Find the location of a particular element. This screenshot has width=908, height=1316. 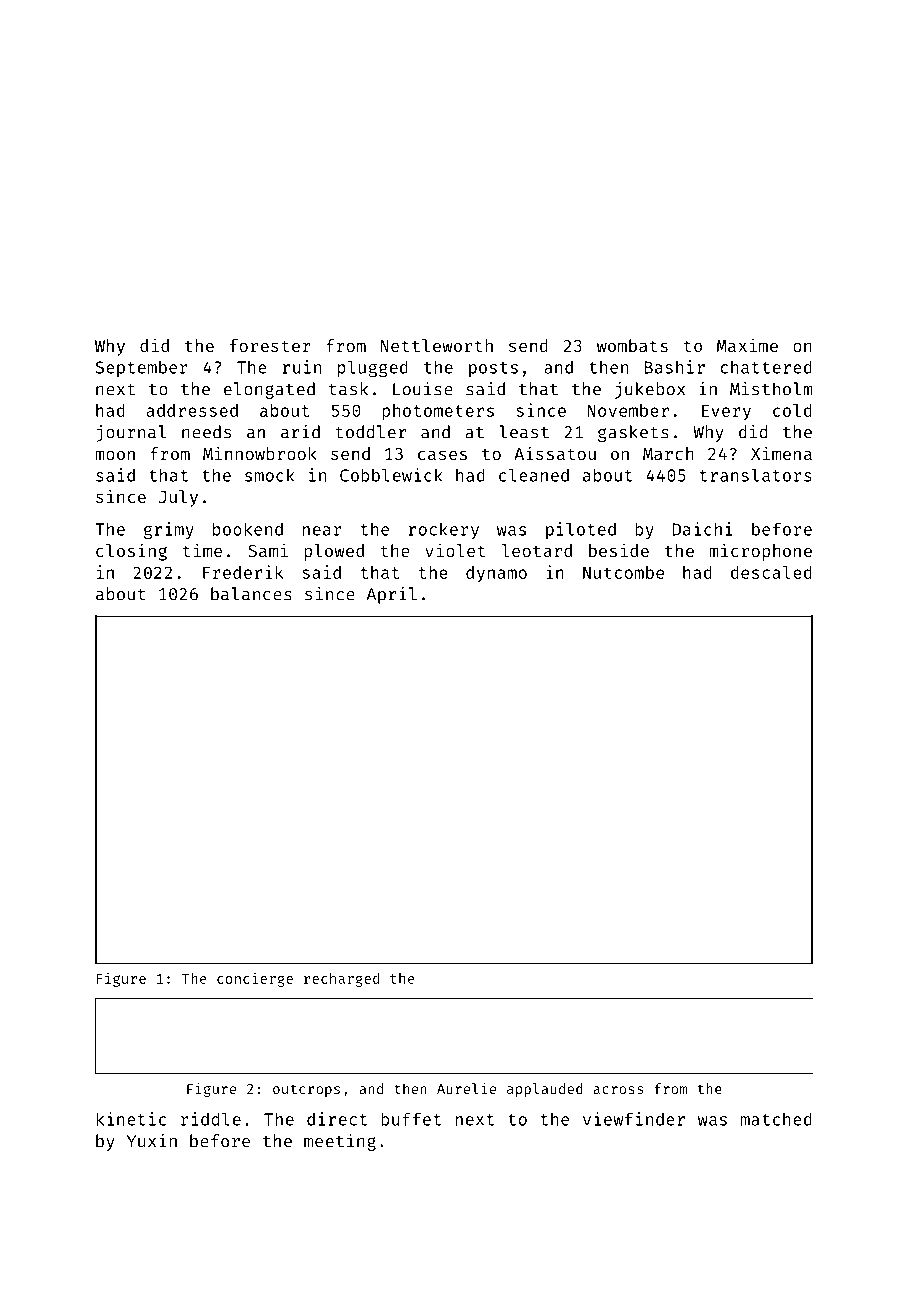

plugged is located at coordinates (373, 368).
